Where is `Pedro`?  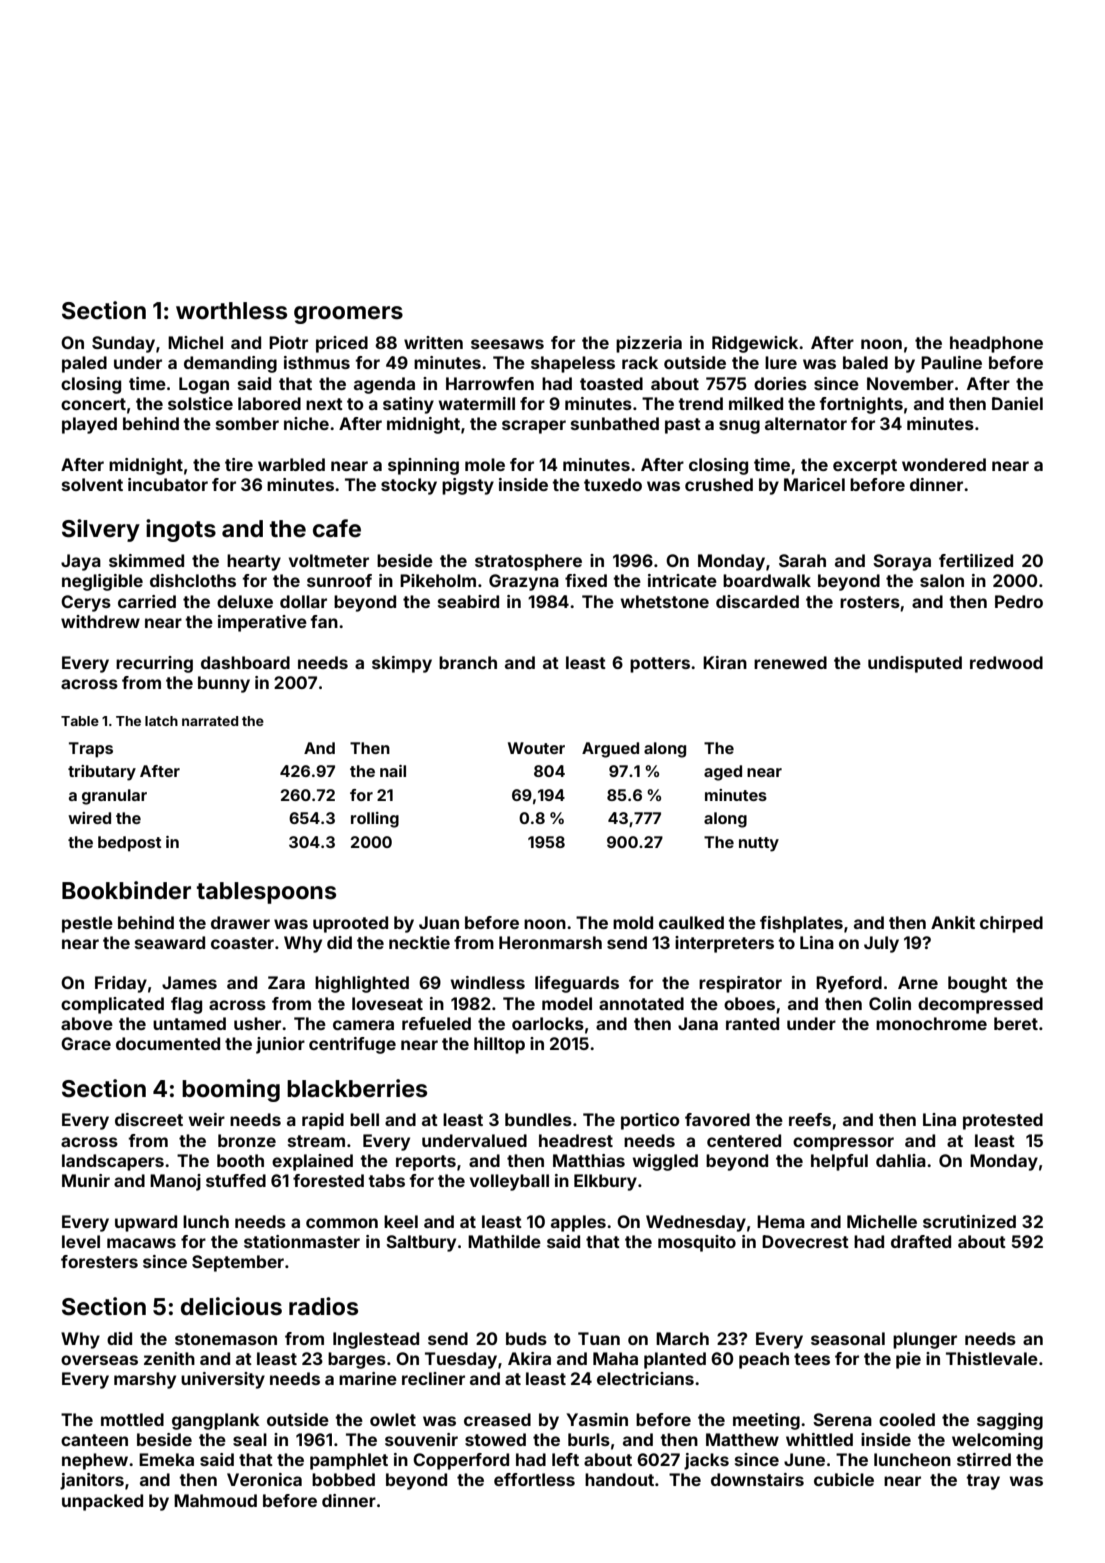 Pedro is located at coordinates (1019, 601).
